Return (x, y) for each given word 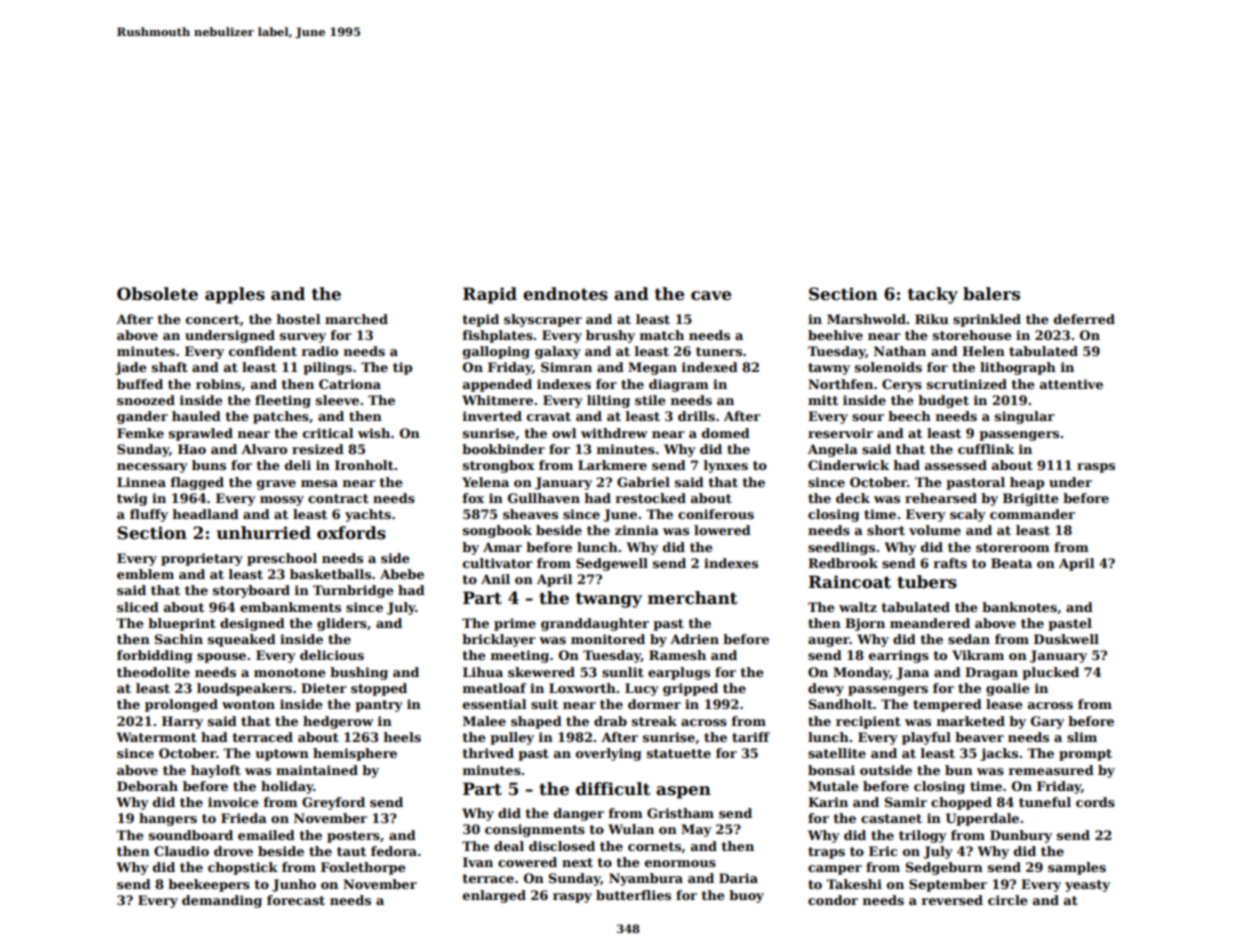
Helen (983, 351)
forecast (296, 900)
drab (610, 721)
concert (213, 319)
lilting (608, 401)
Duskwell (1066, 639)
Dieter (324, 688)
